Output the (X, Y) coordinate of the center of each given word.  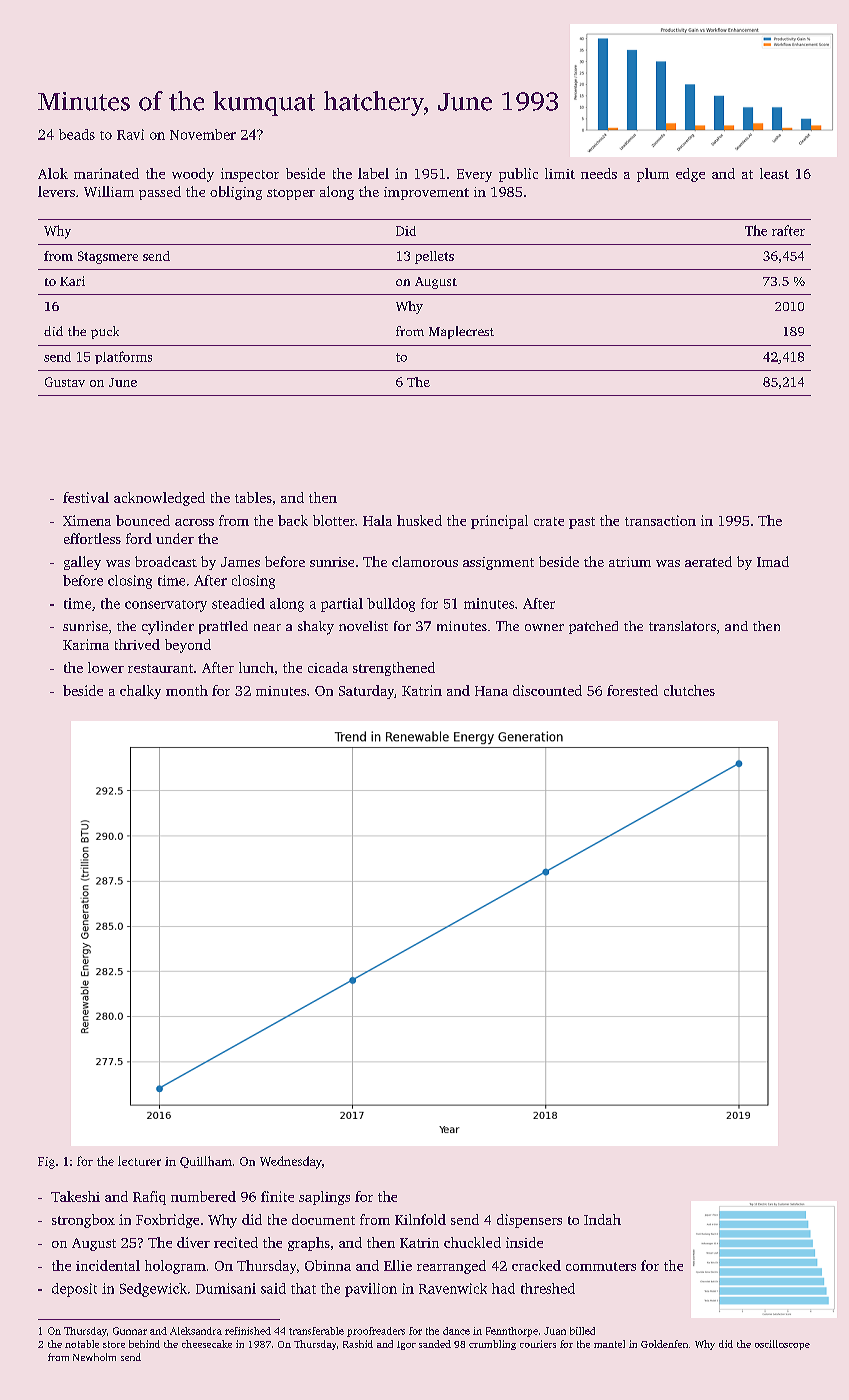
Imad (773, 561)
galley (82, 563)
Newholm (94, 1357)
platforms (123, 357)
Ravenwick (453, 1288)
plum (653, 175)
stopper (291, 194)
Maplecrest (461, 332)
